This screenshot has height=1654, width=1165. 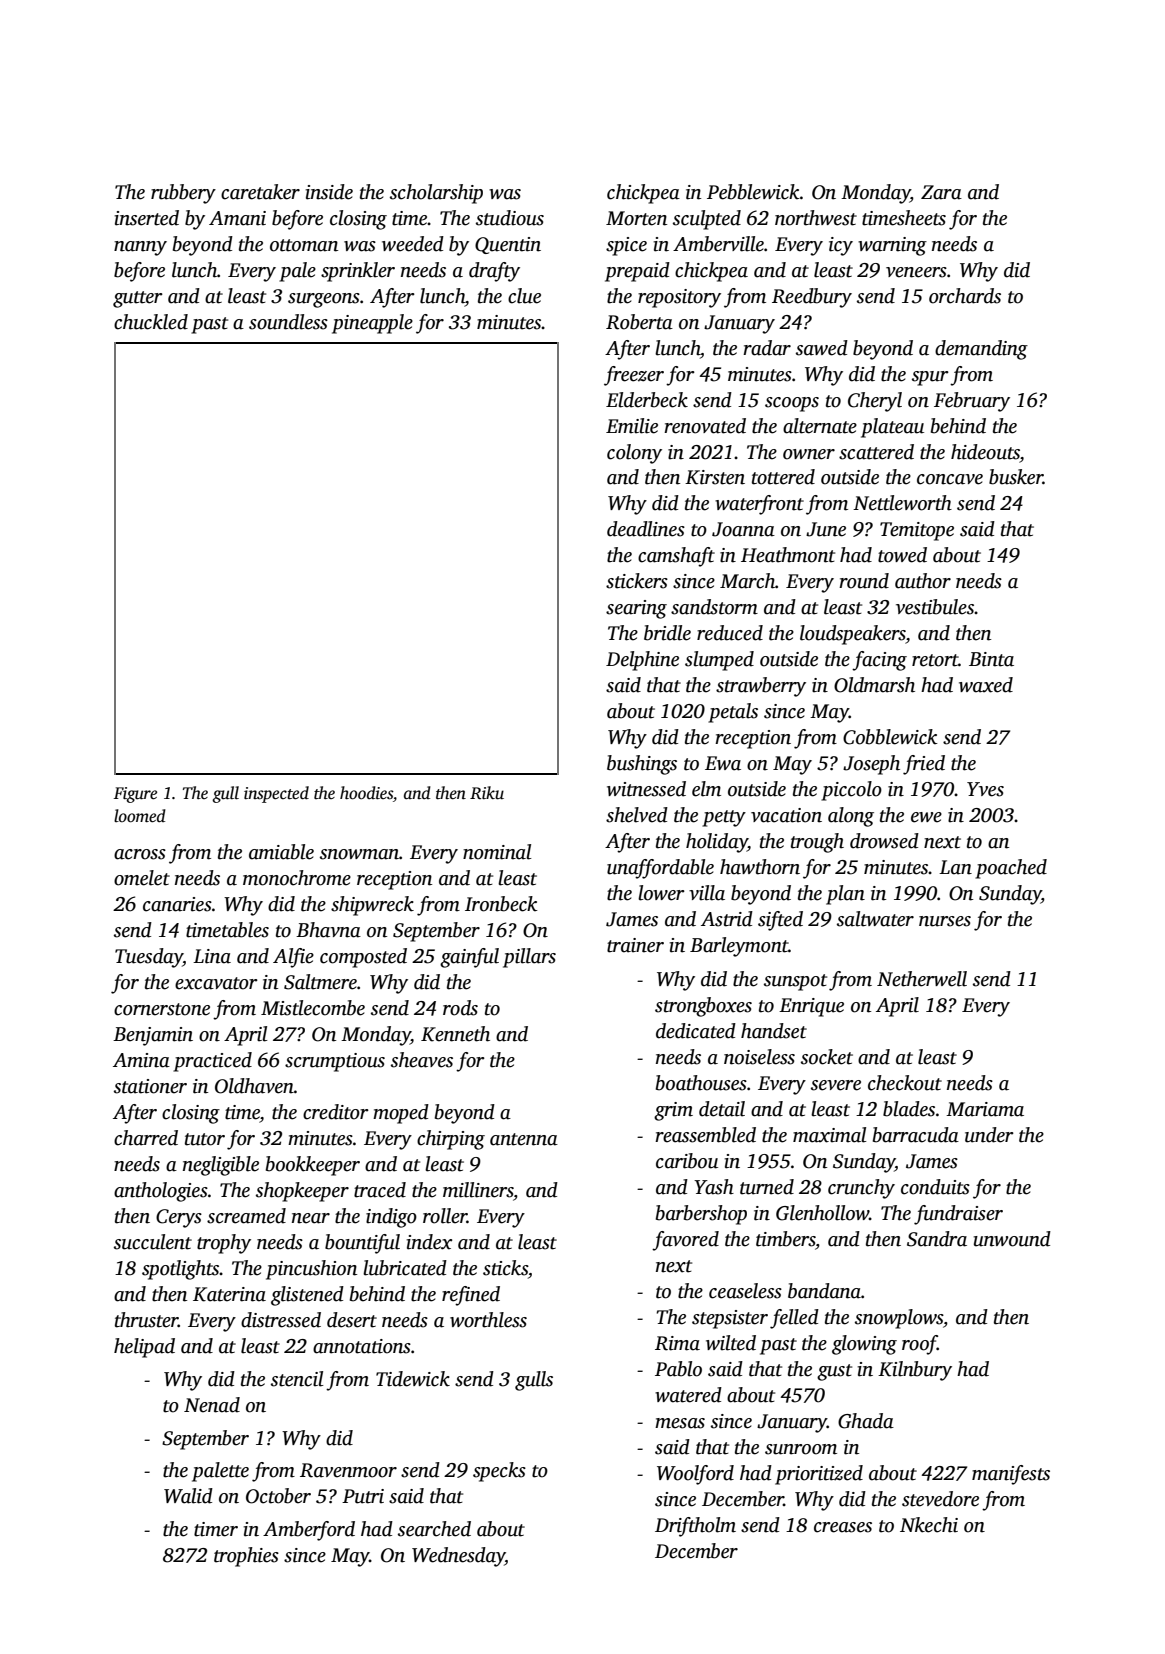 What do you see at coordinates (646, 529) in the screenshot?
I see `deadlines` at bounding box center [646, 529].
